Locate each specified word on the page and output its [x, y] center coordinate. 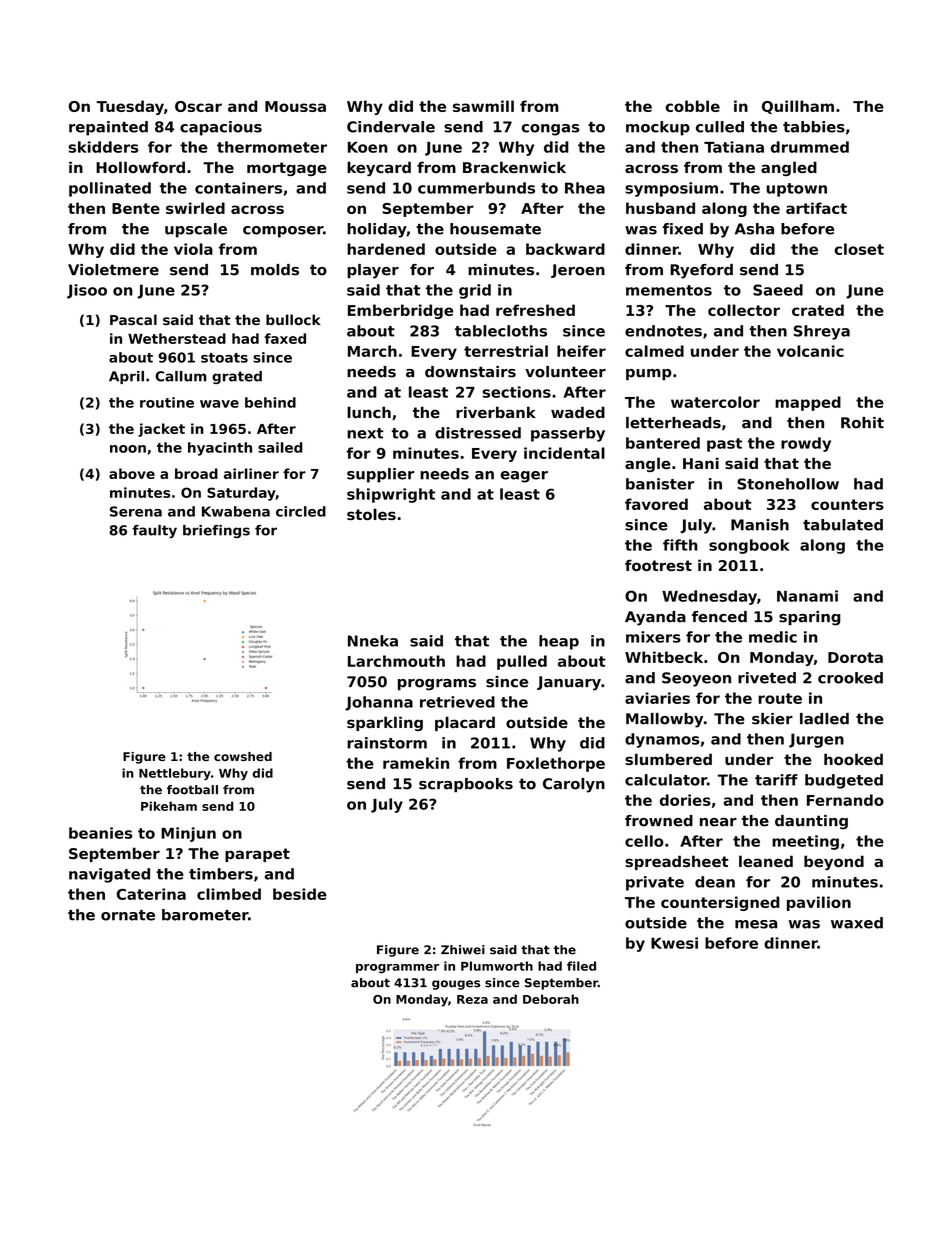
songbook [749, 546]
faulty [154, 531]
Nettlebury [175, 774]
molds [275, 270]
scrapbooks [466, 785]
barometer [205, 915]
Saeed [778, 290]
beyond [834, 862]
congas [550, 130]
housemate [495, 229]
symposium [671, 189]
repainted [108, 128]
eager [524, 477]
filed [581, 966]
